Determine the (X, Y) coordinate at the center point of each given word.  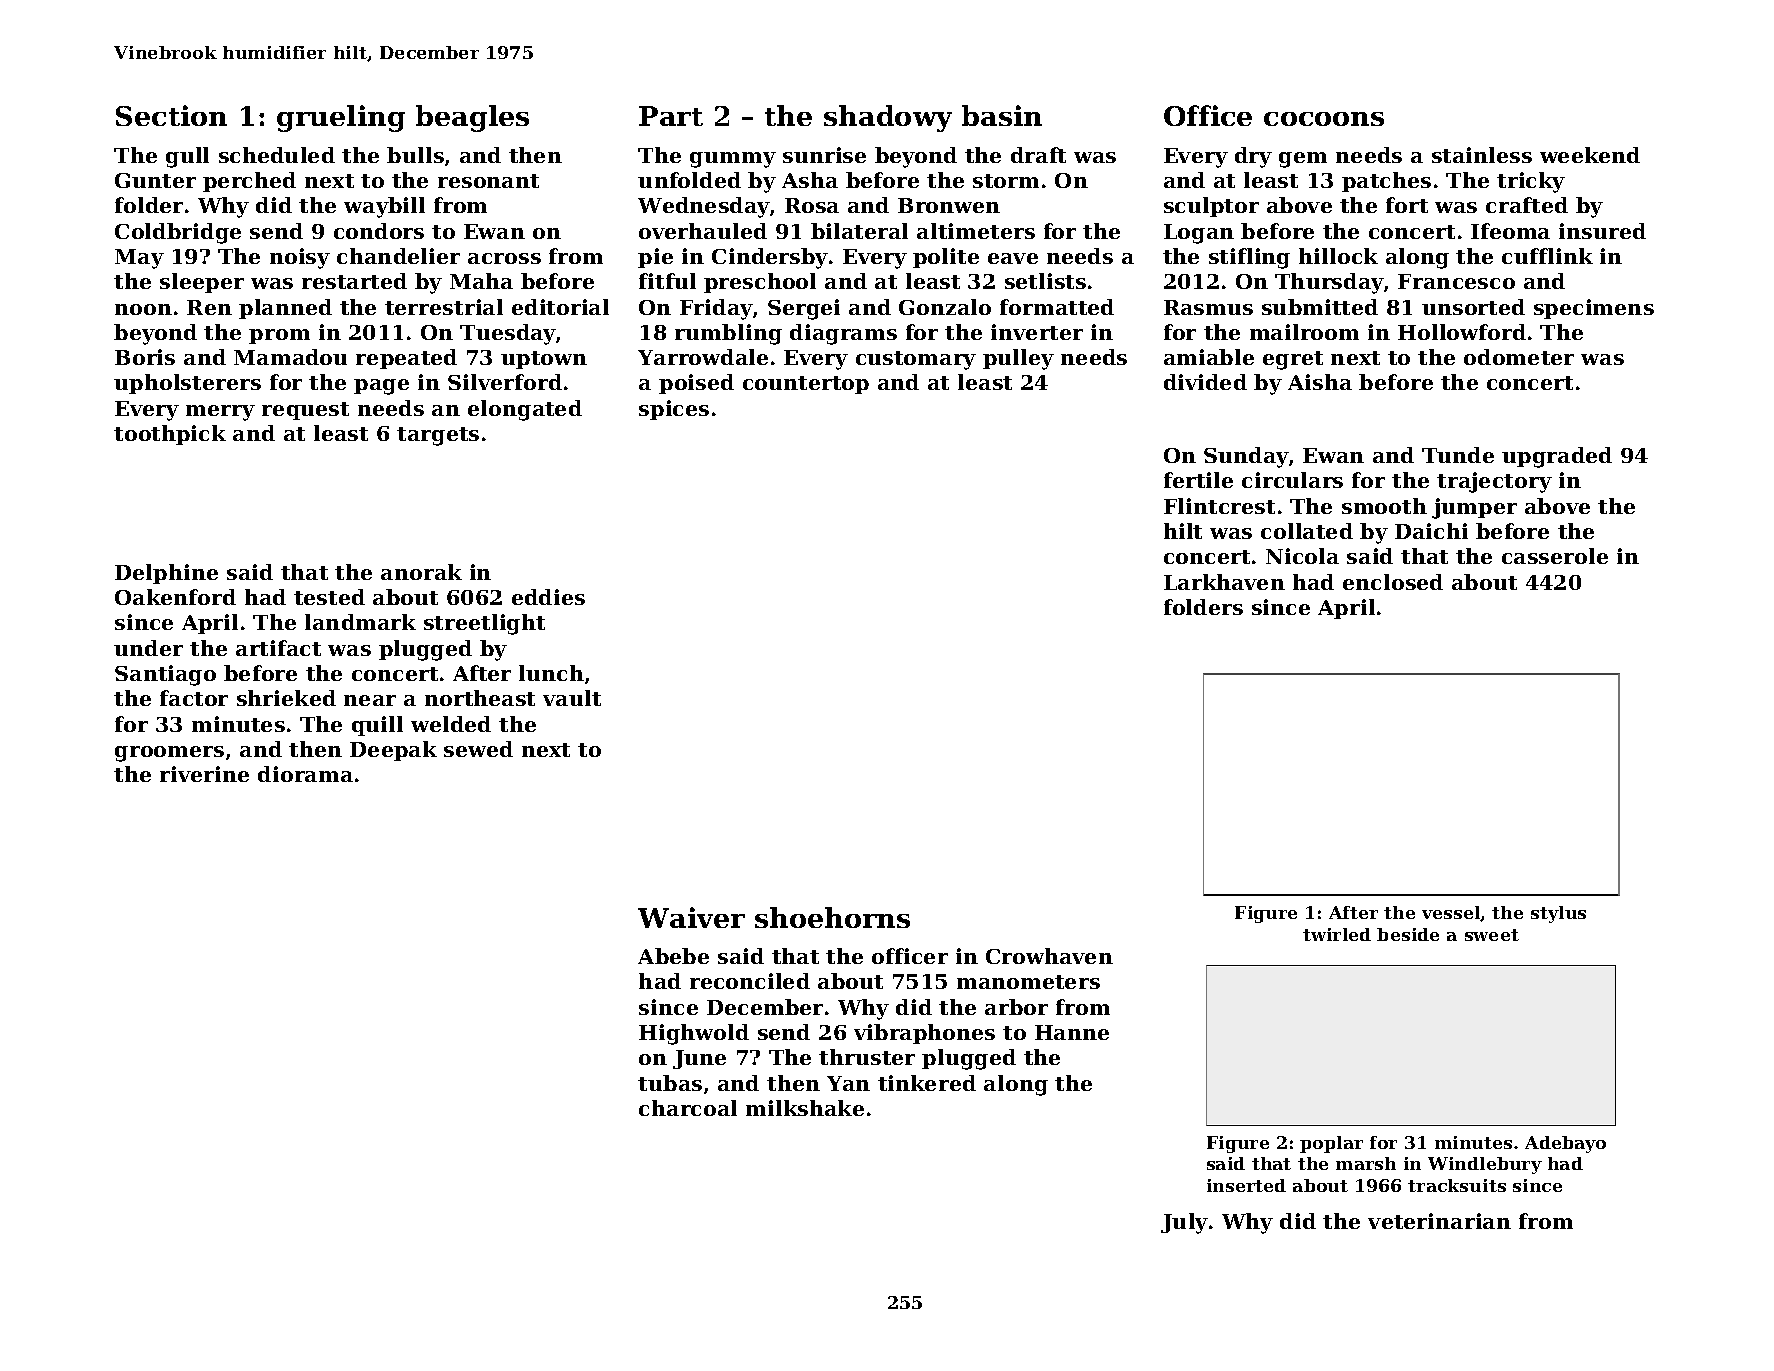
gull (187, 157)
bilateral (859, 231)
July (1184, 1223)
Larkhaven (1224, 582)
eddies (548, 597)
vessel (1451, 913)
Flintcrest (1219, 506)
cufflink (1547, 256)
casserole (1555, 556)
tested (329, 597)
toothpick (170, 435)
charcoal (688, 1108)
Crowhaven (1049, 956)
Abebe (673, 956)
